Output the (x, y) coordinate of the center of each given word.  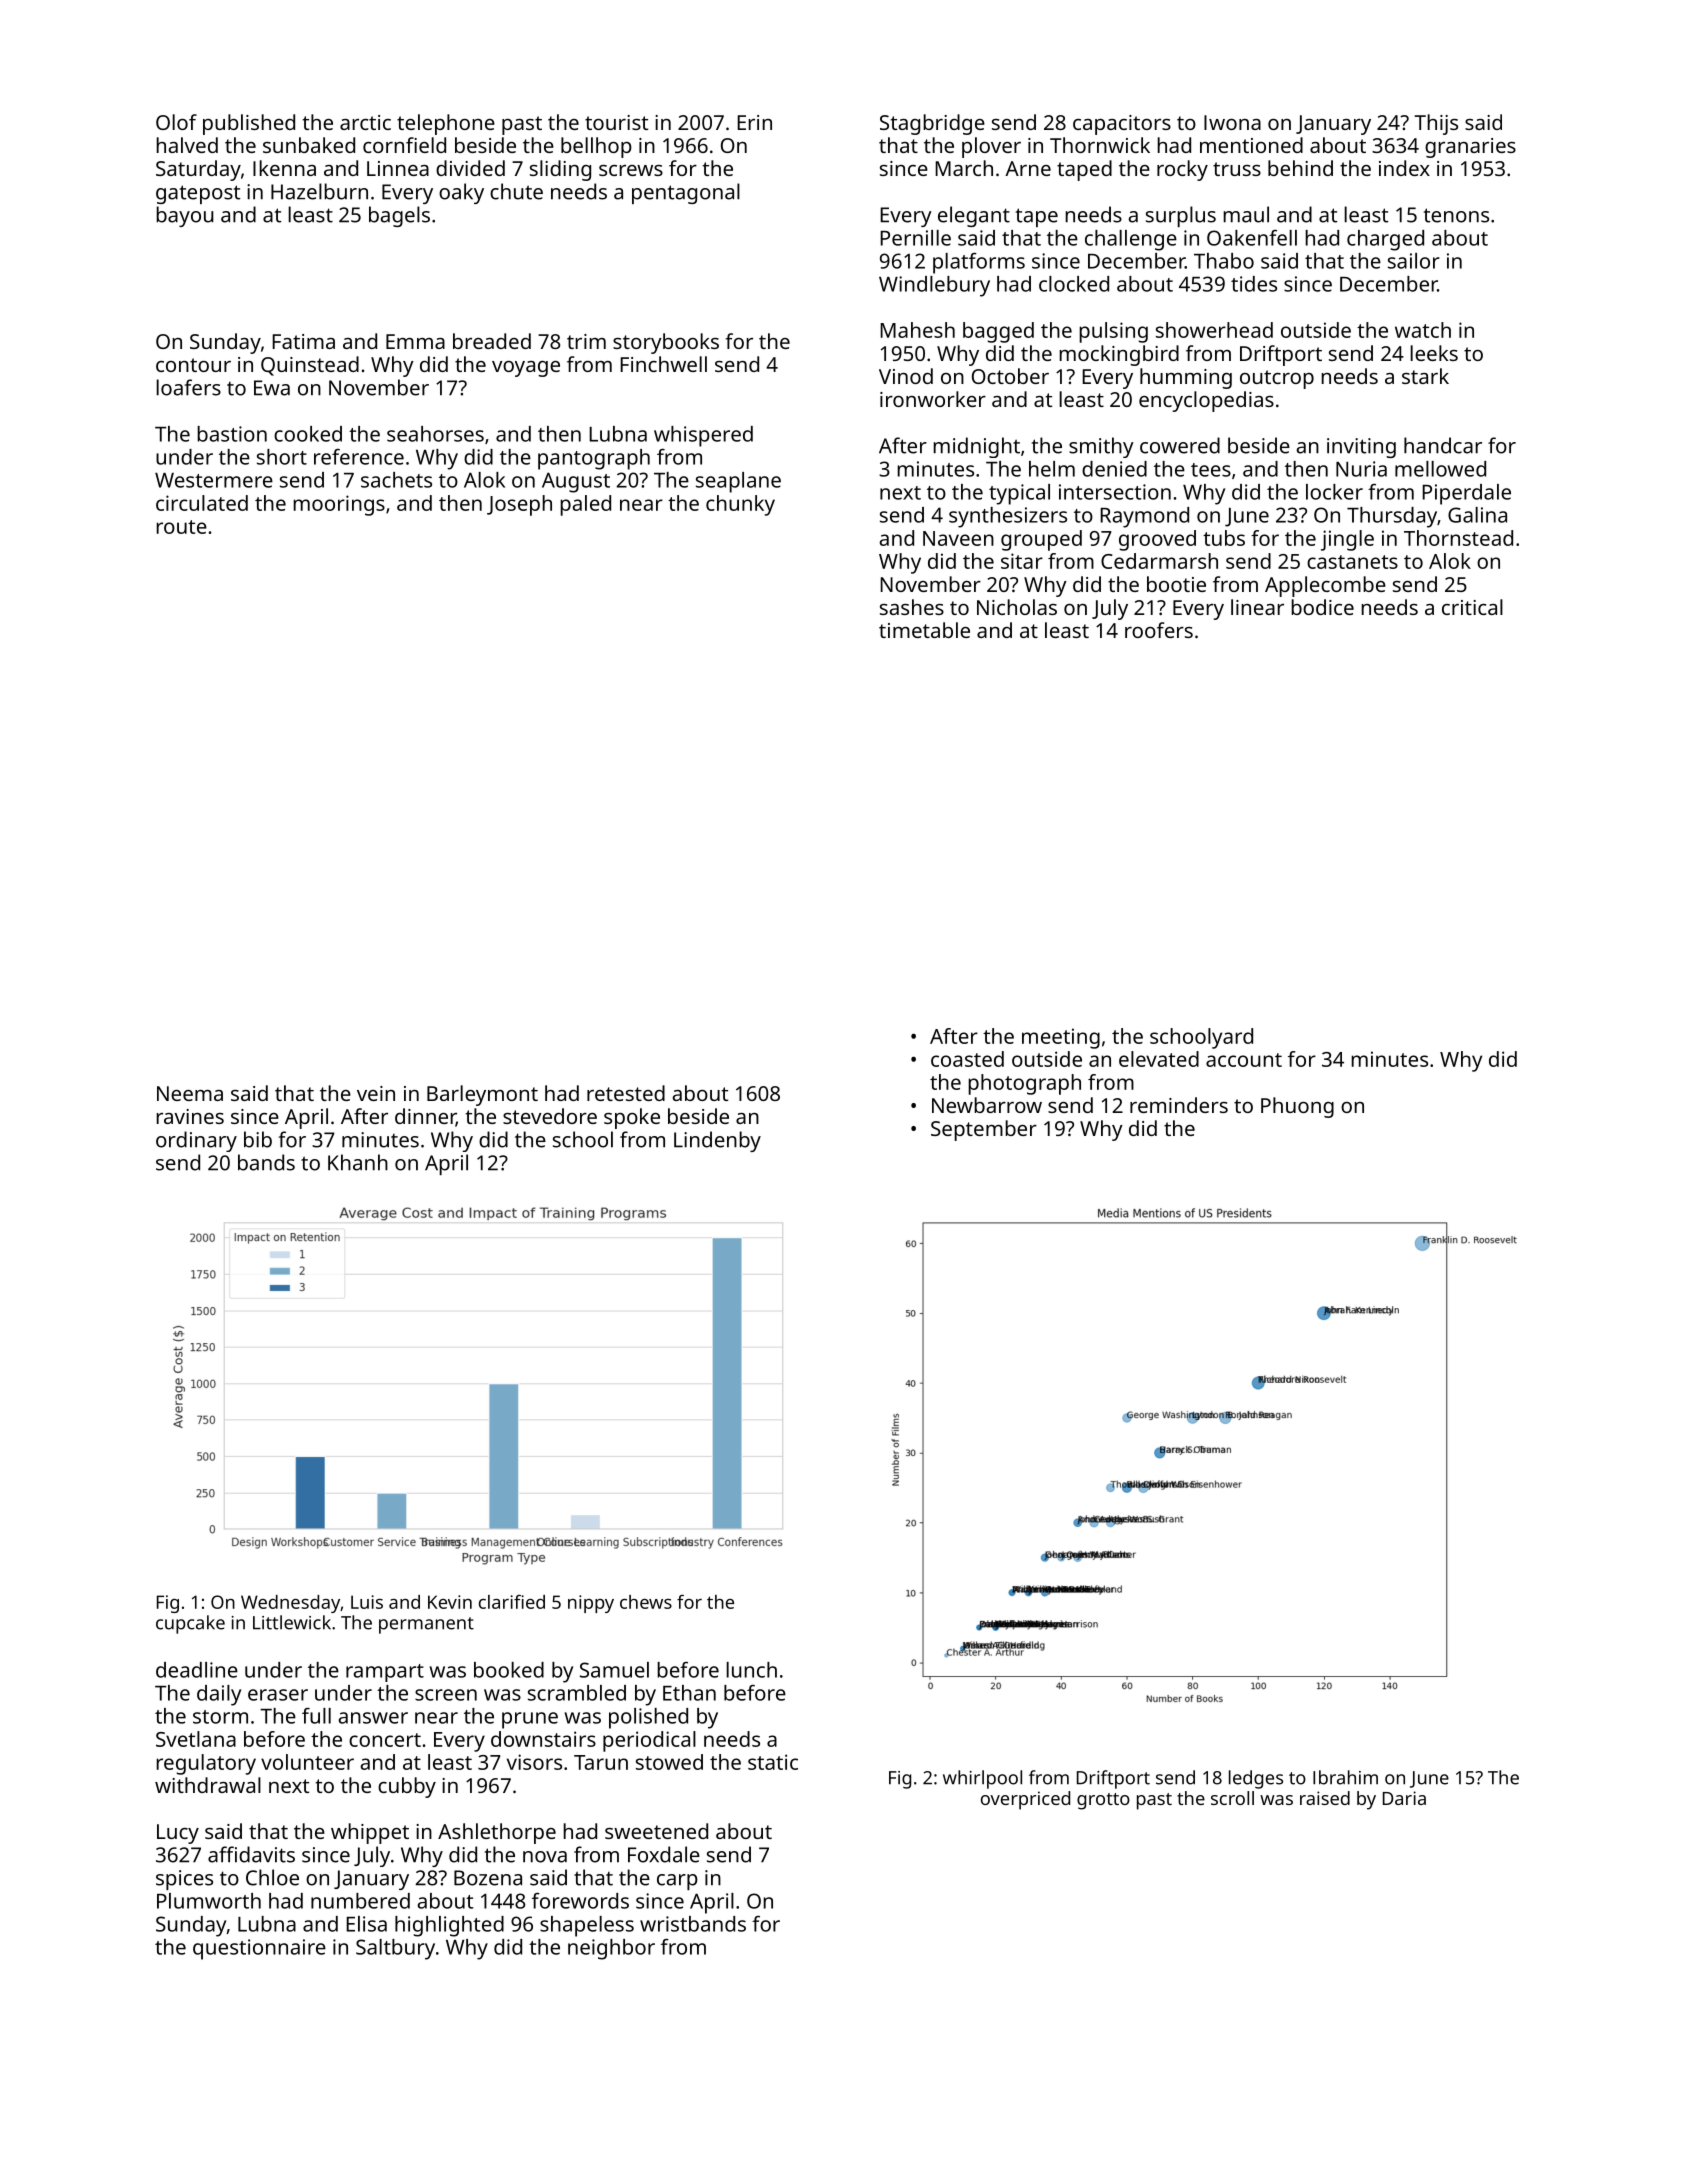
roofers (1159, 630)
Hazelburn (319, 191)
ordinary (196, 1141)
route (181, 527)
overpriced (1025, 1800)
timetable (924, 630)
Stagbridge (932, 124)
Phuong (1297, 1107)
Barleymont (482, 1095)
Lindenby (717, 1141)
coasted (967, 1059)
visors (534, 1762)
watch (1423, 330)
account (1244, 1060)
